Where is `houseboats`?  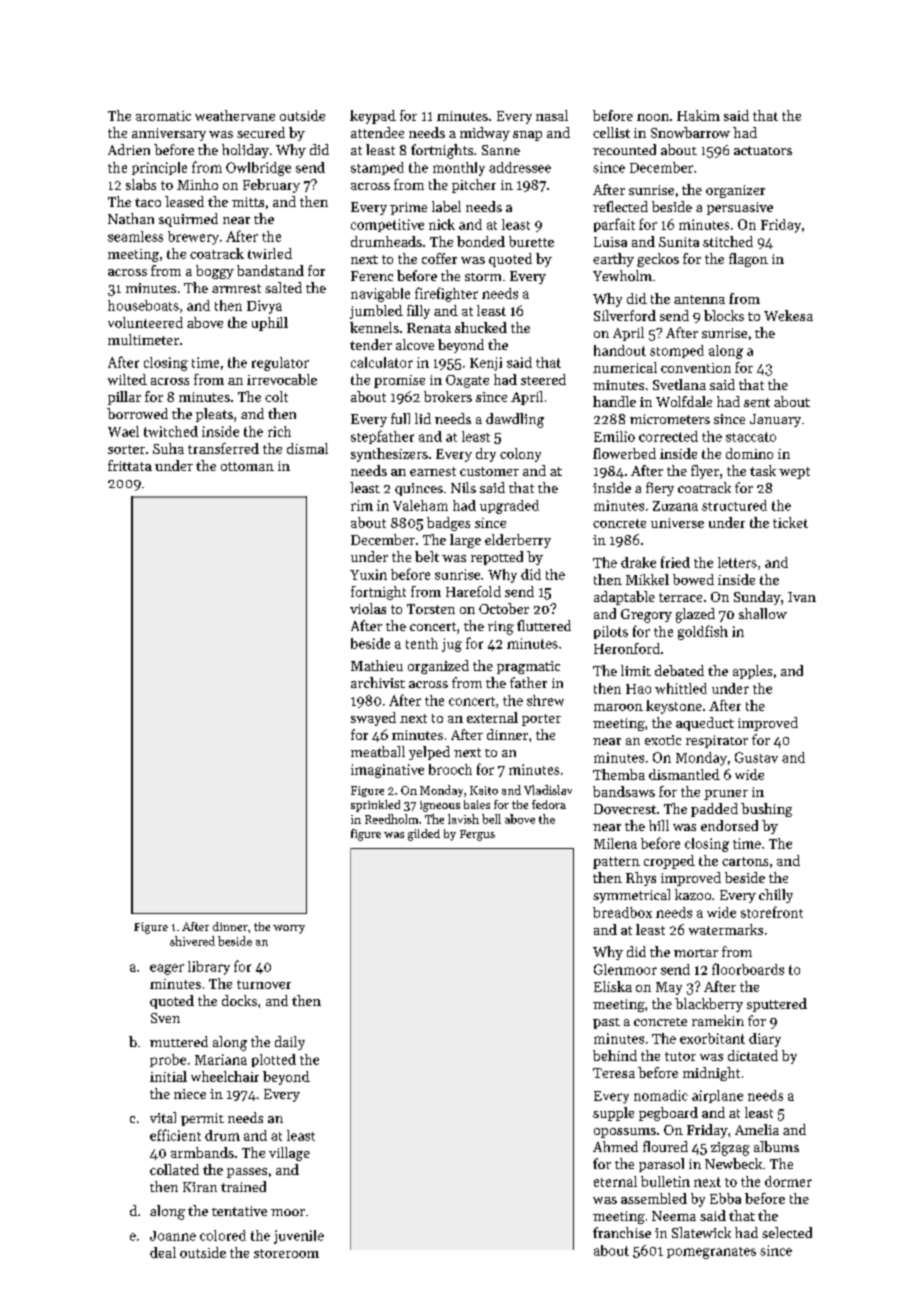 houseboats is located at coordinates (143, 305).
